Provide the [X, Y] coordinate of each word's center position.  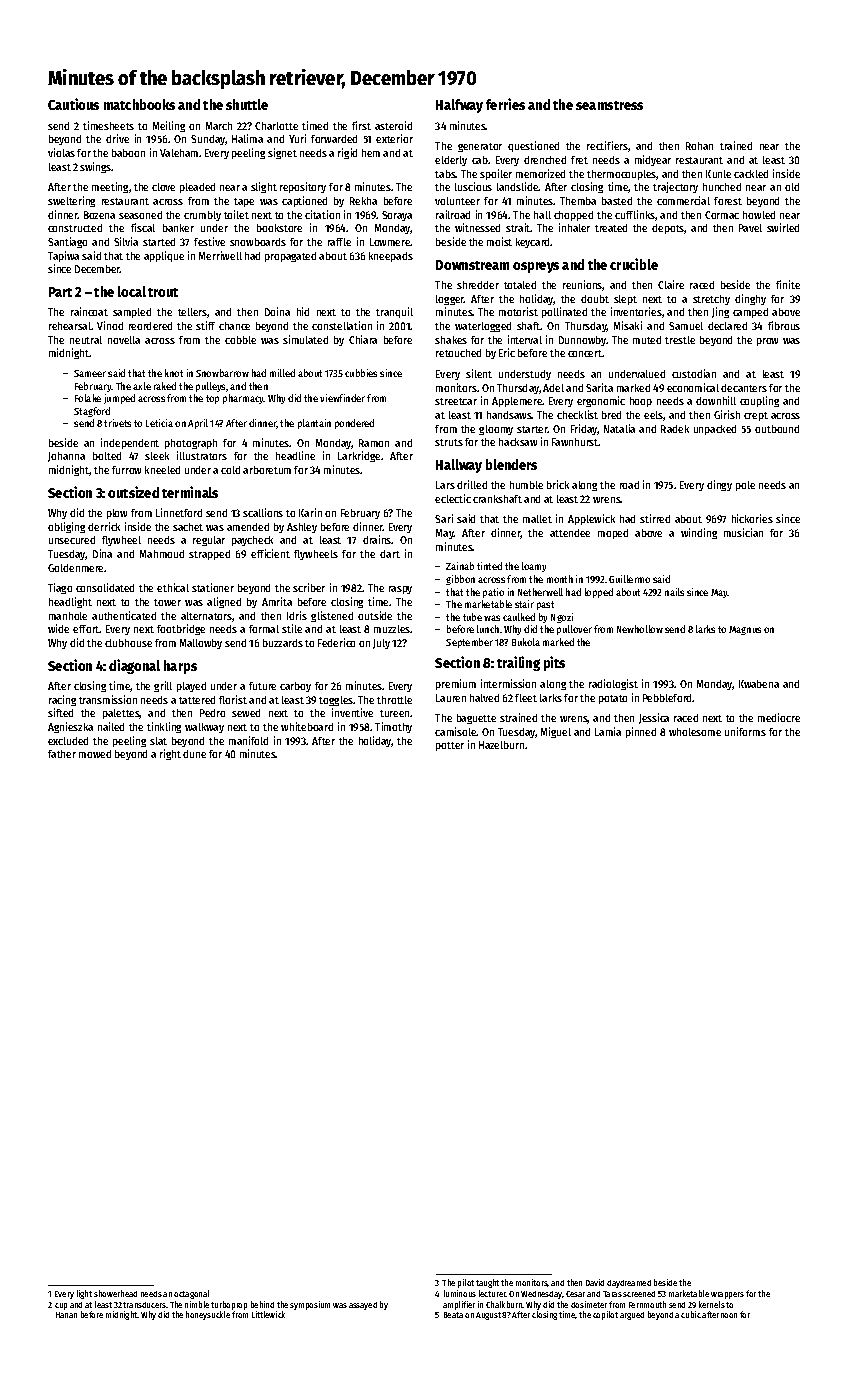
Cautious [73, 104]
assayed [363, 1306]
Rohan [699, 146]
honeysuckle [208, 1315]
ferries [505, 104]
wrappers [727, 1295]
